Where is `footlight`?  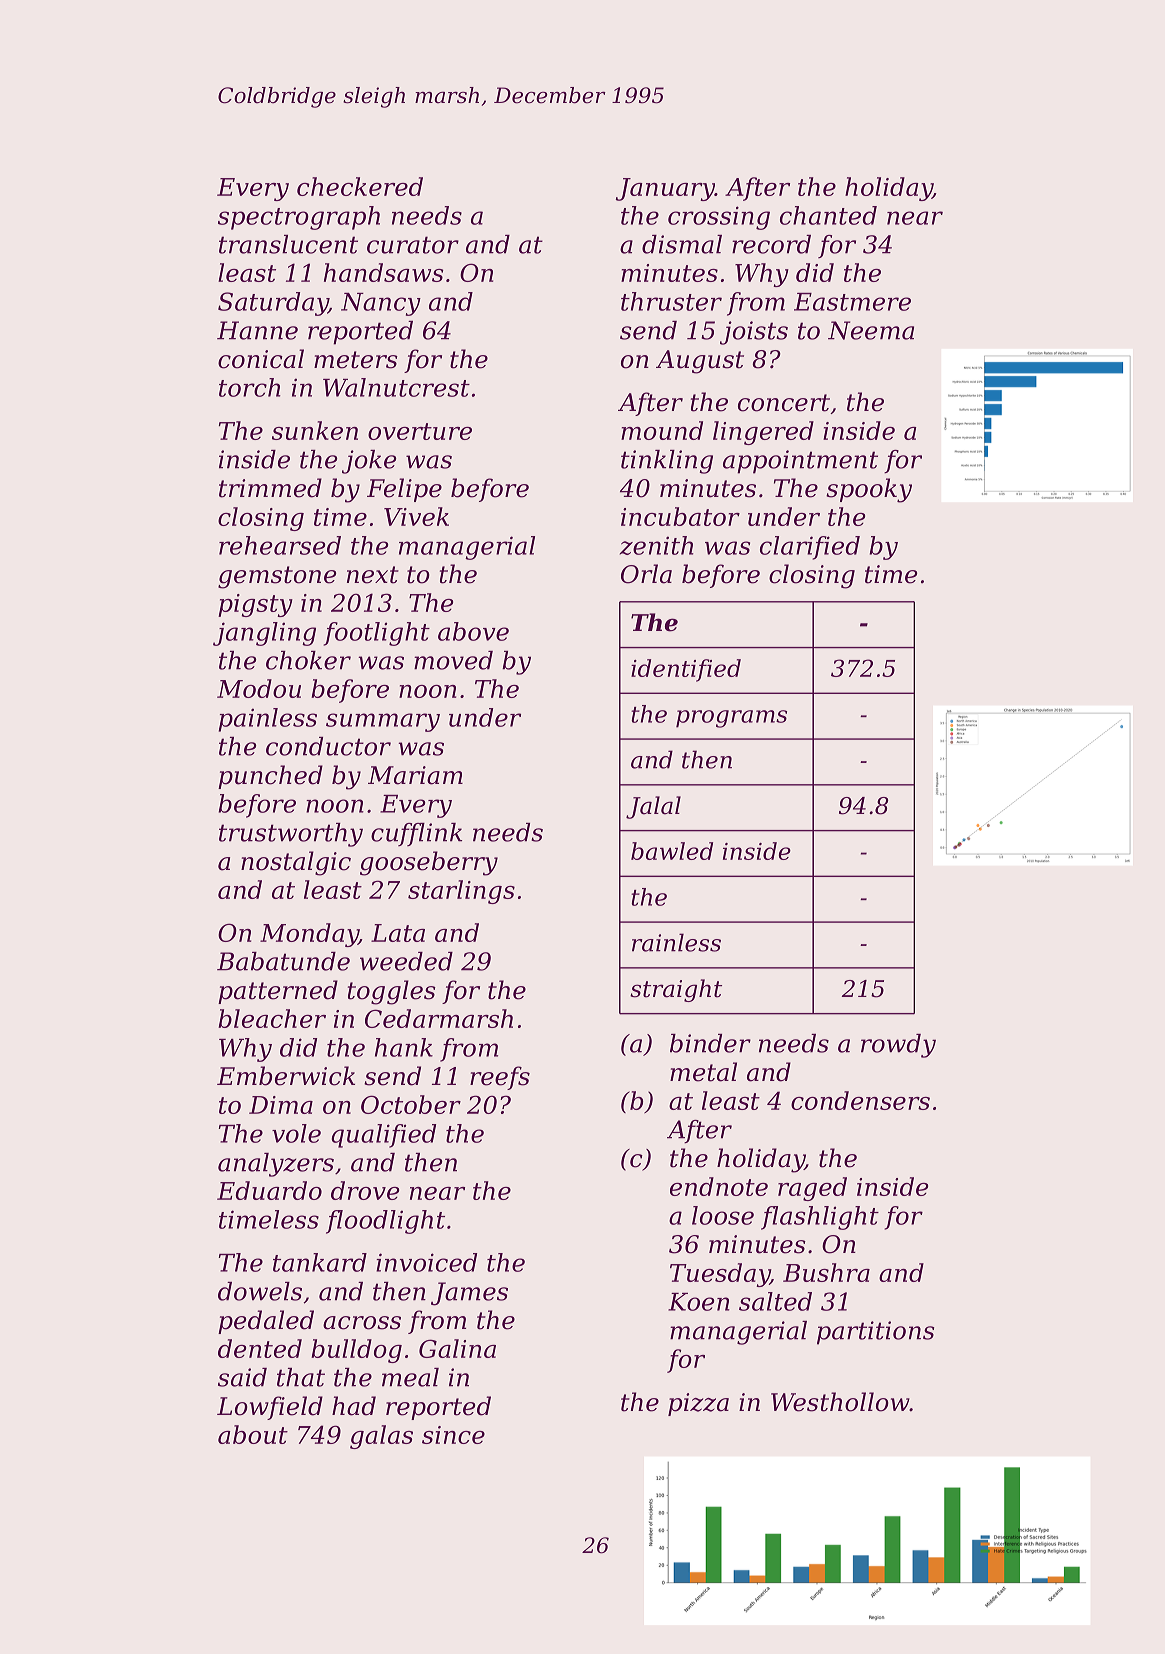 footlight is located at coordinates (377, 634).
